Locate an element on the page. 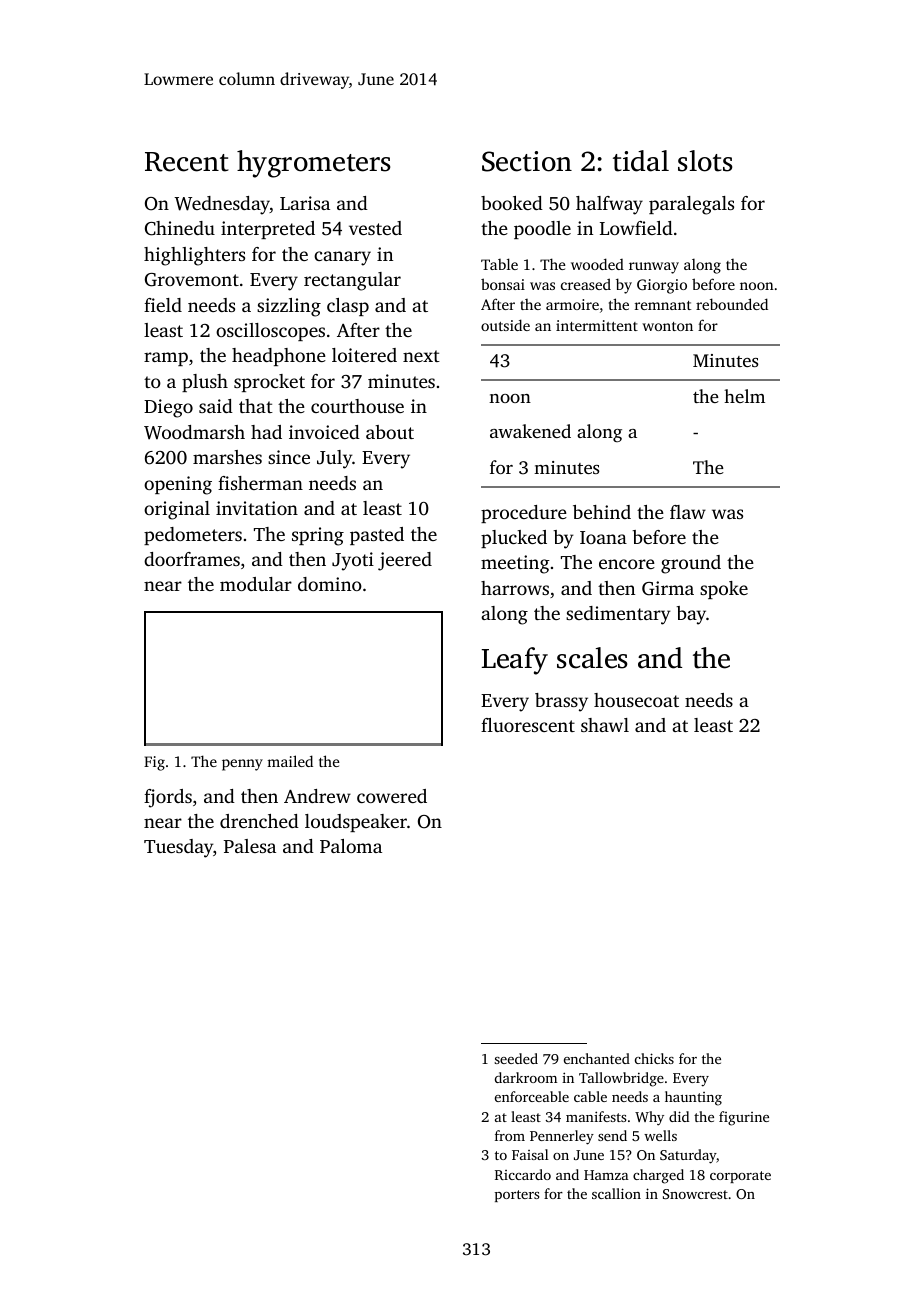  outside is located at coordinates (505, 325).
